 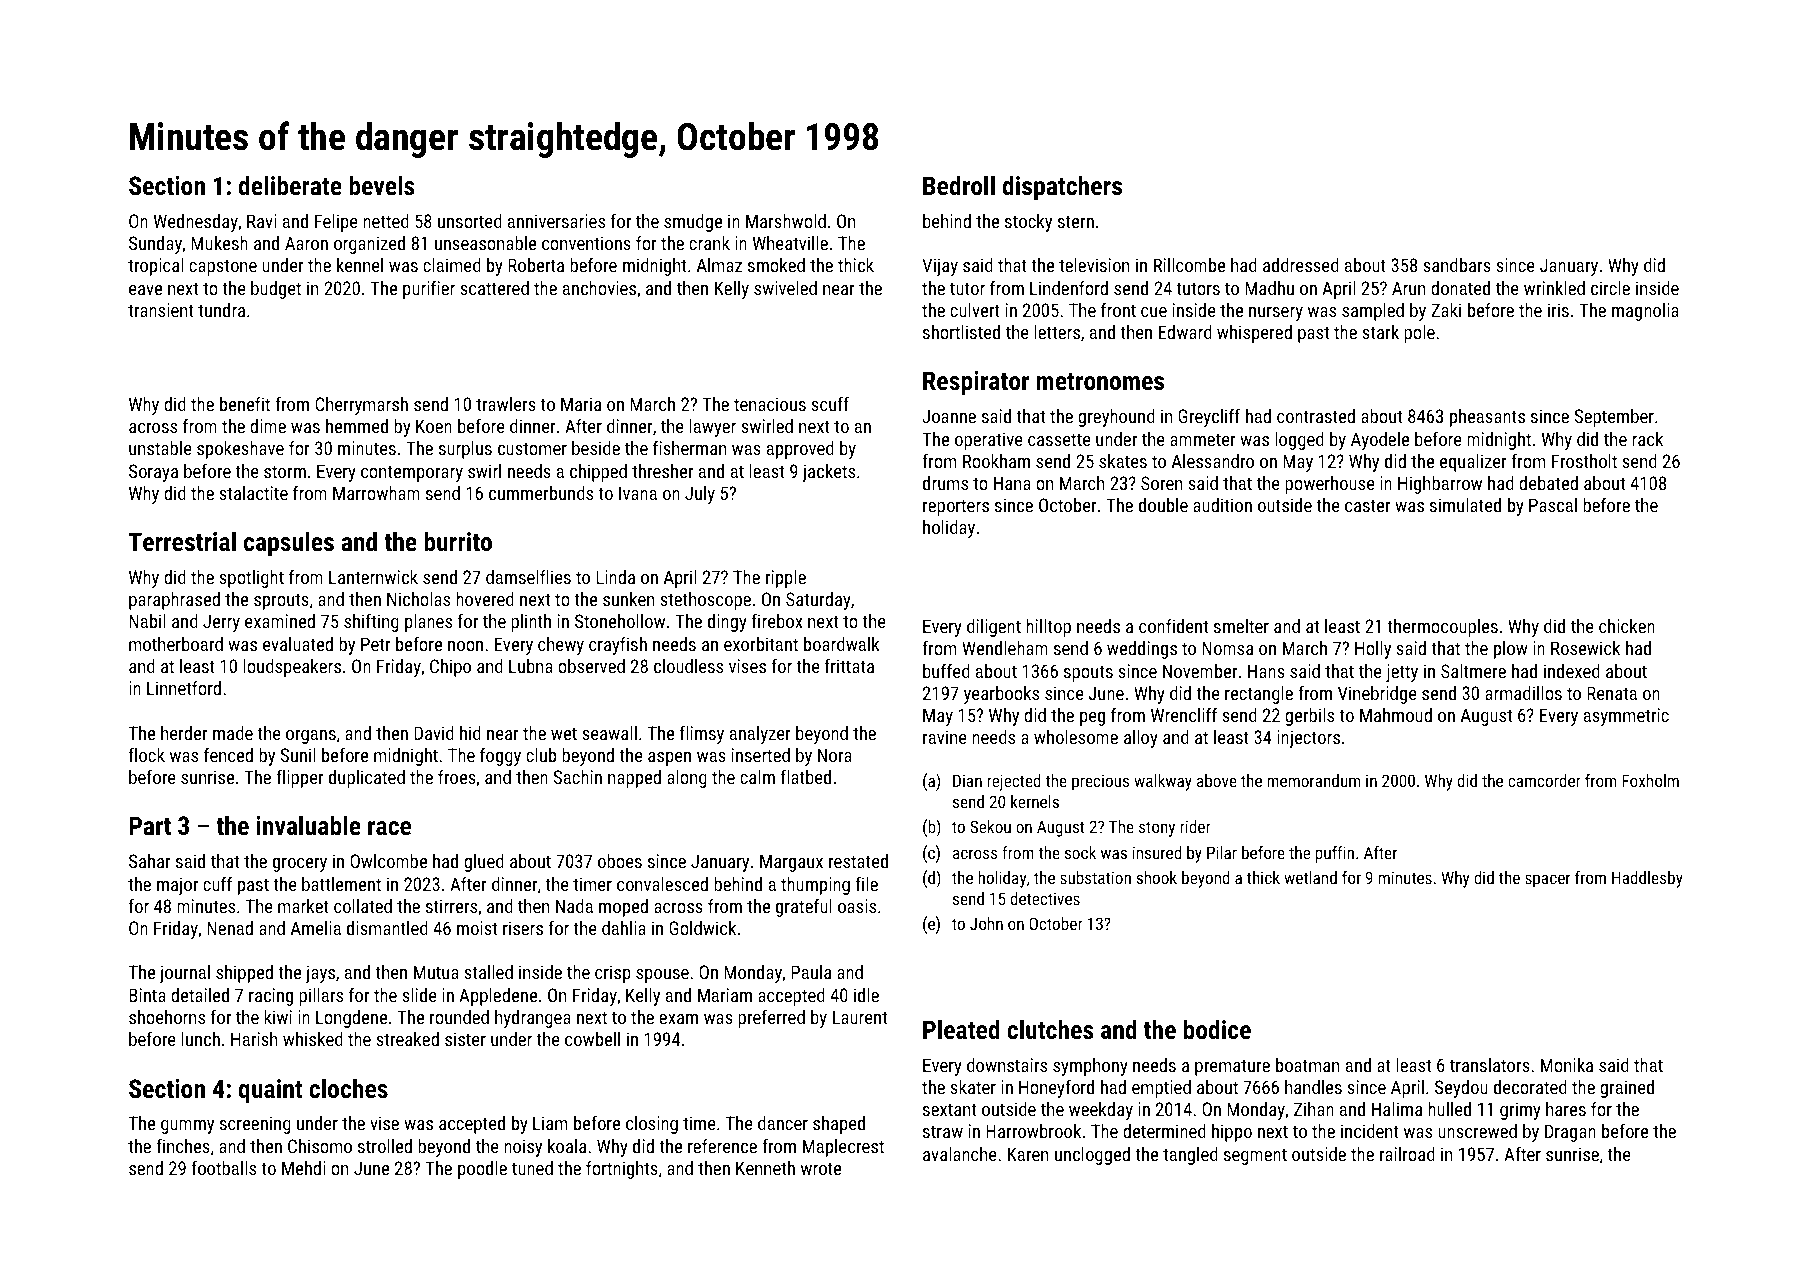 What do you see at coordinates (201, 1039) in the document?
I see `lunch` at bounding box center [201, 1039].
